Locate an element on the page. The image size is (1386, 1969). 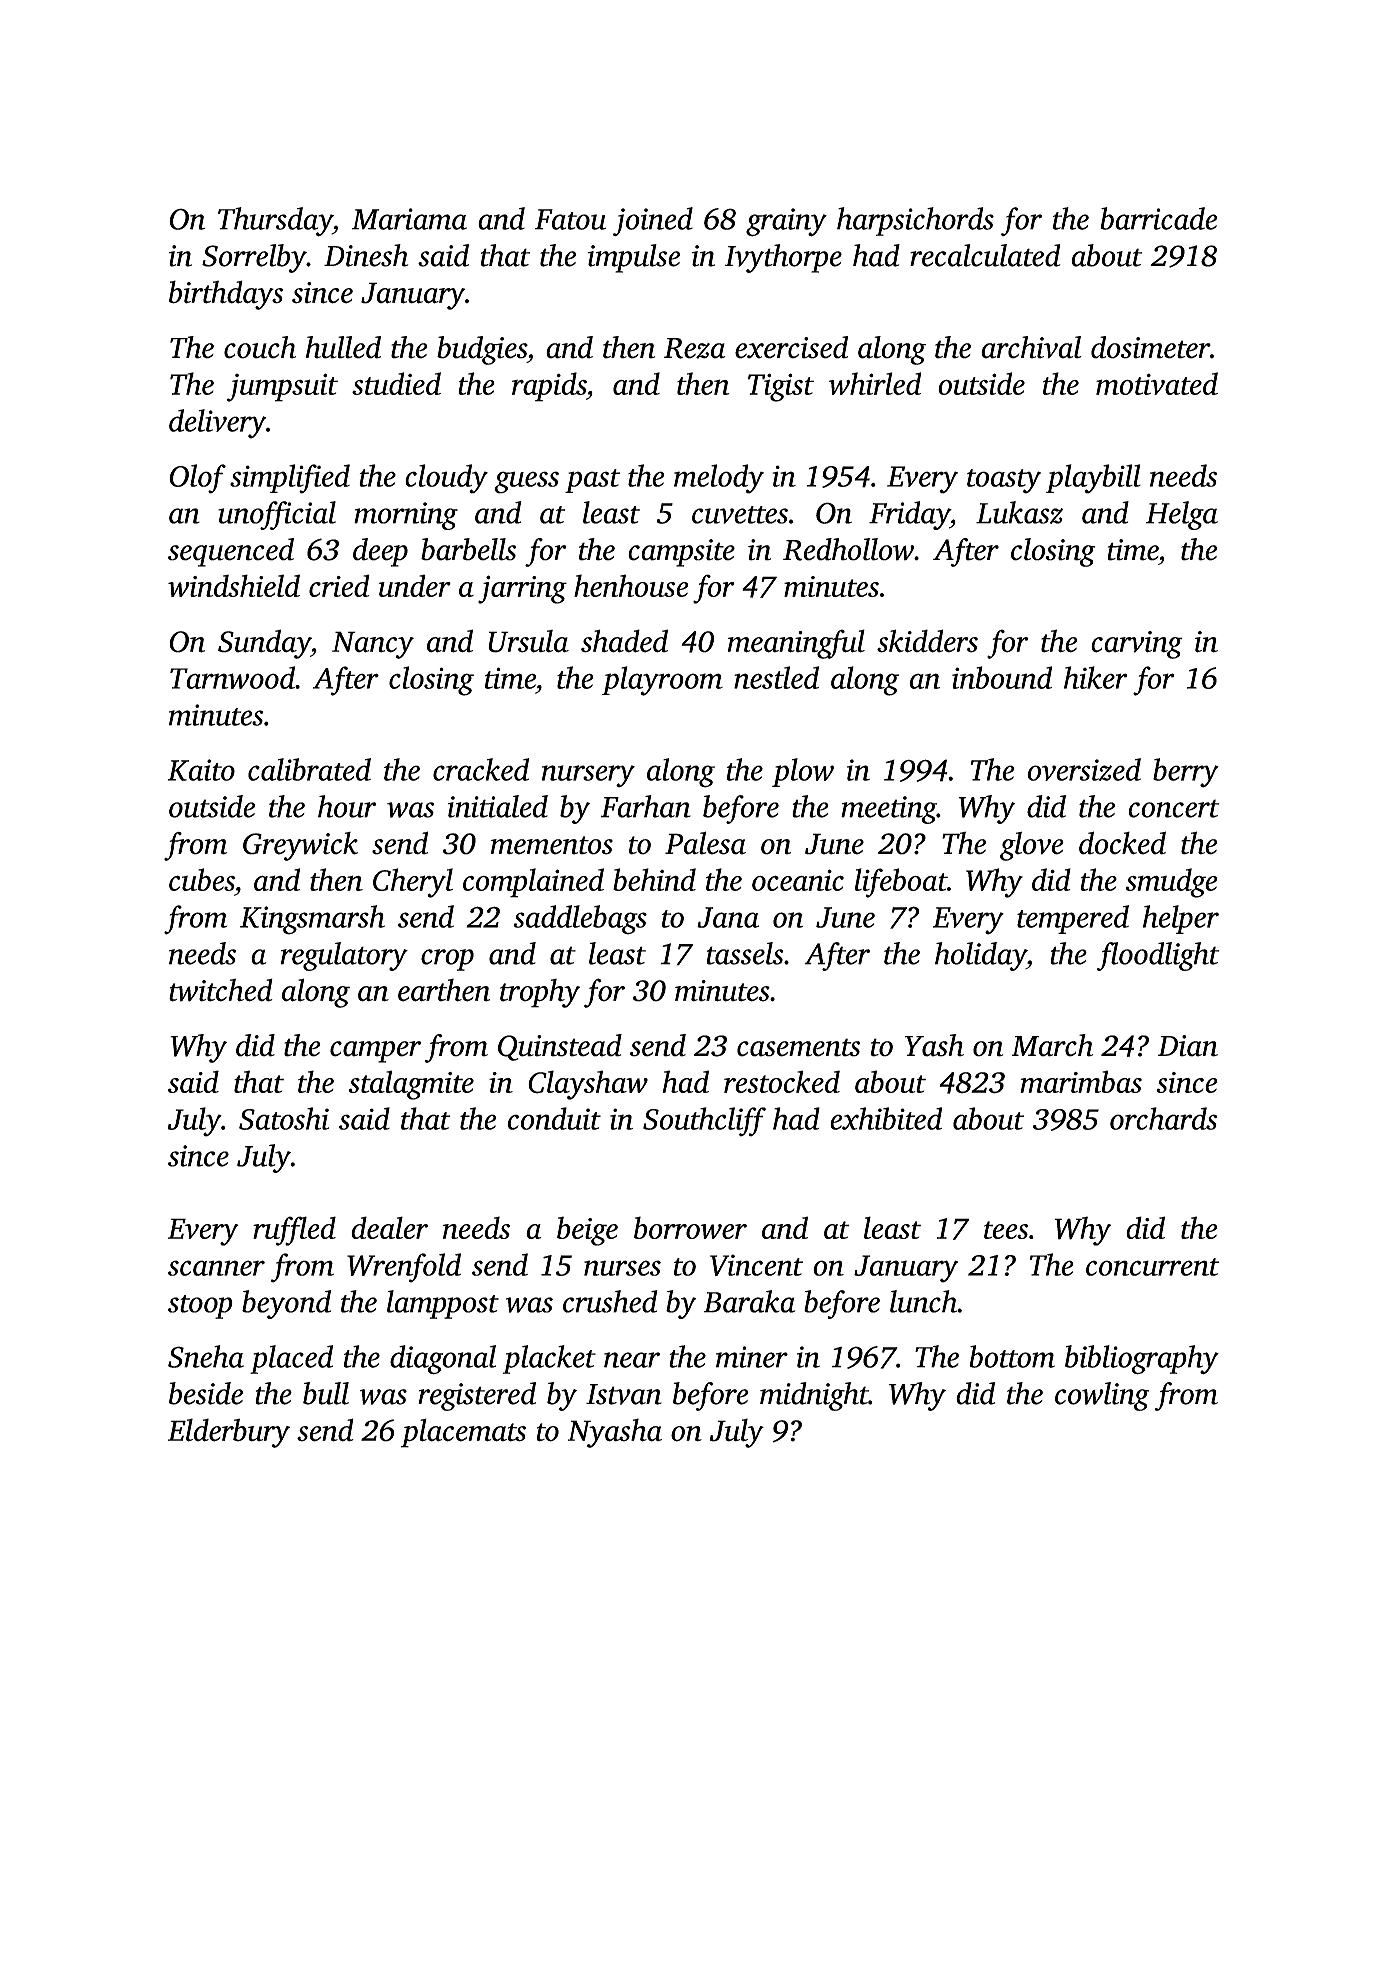
Mariama is located at coordinates (409, 219).
